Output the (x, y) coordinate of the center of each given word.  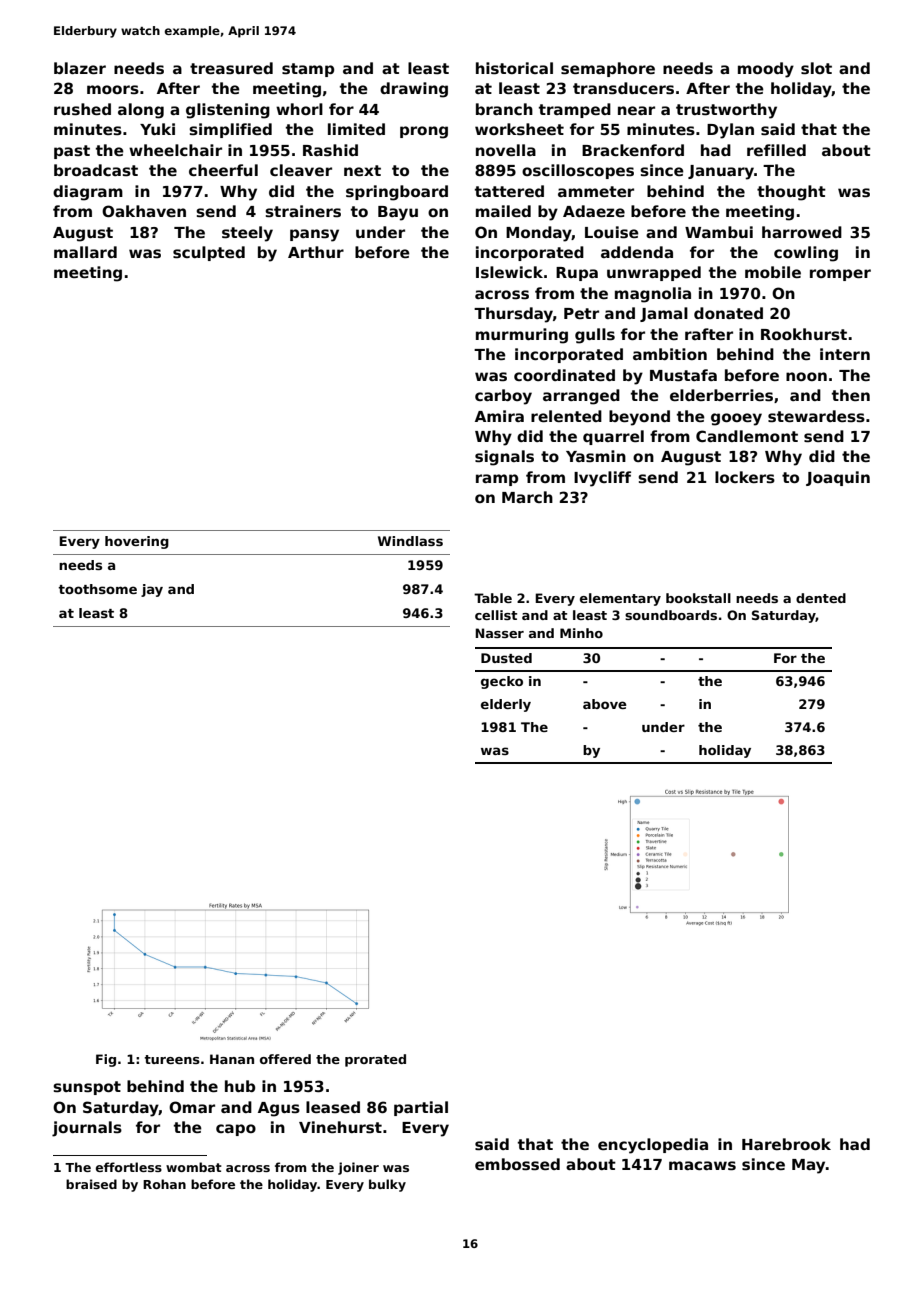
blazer (80, 68)
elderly (506, 705)
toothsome (97, 589)
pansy (314, 235)
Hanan (232, 1059)
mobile (773, 272)
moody (766, 70)
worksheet (519, 129)
